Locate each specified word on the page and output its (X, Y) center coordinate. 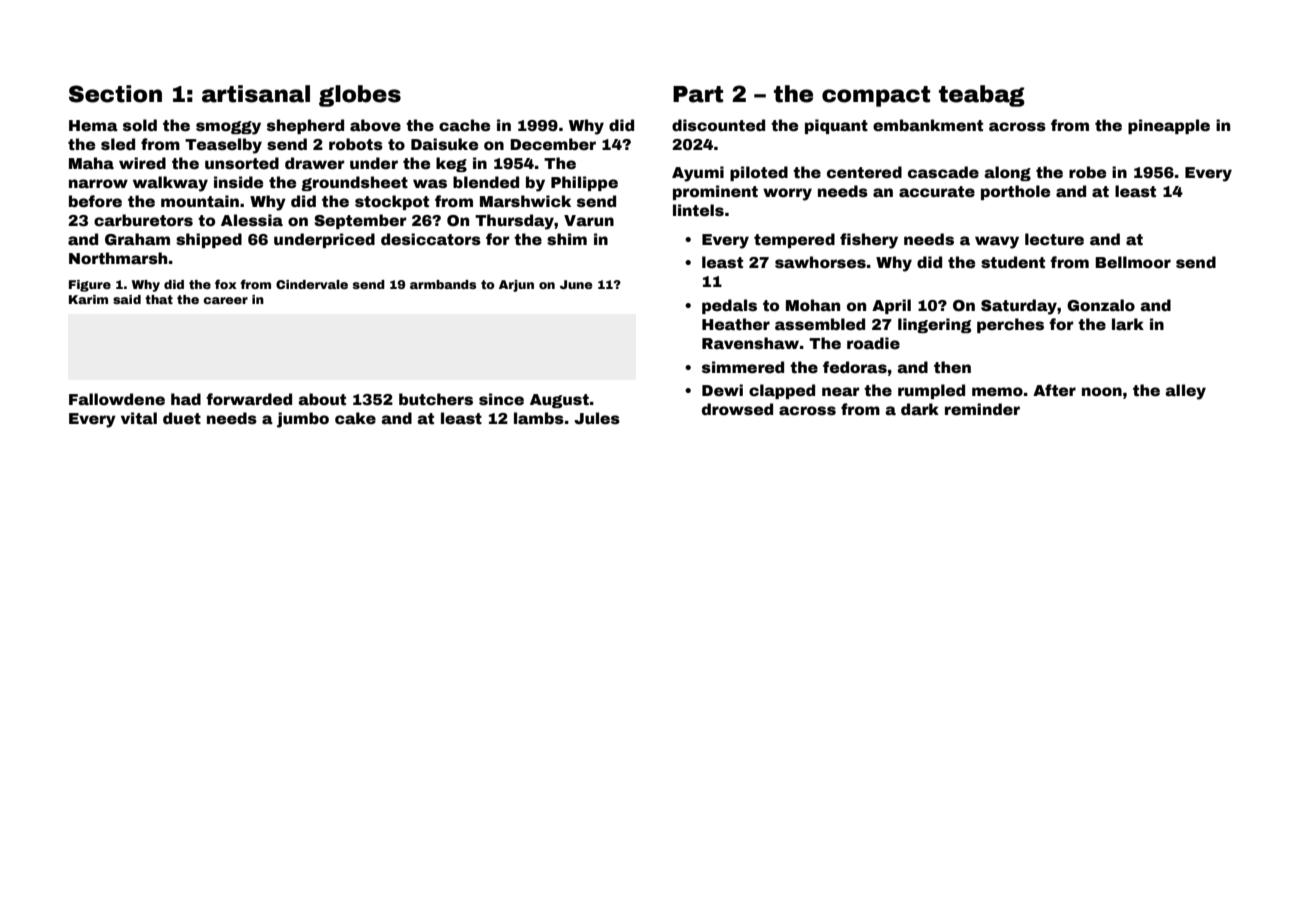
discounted (718, 125)
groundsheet (354, 183)
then (952, 367)
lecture (1054, 239)
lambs (539, 418)
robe (1087, 172)
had (186, 399)
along (1007, 173)
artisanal (256, 94)
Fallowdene (117, 399)
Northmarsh (118, 258)
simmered (743, 367)
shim (567, 239)
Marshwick (525, 201)
